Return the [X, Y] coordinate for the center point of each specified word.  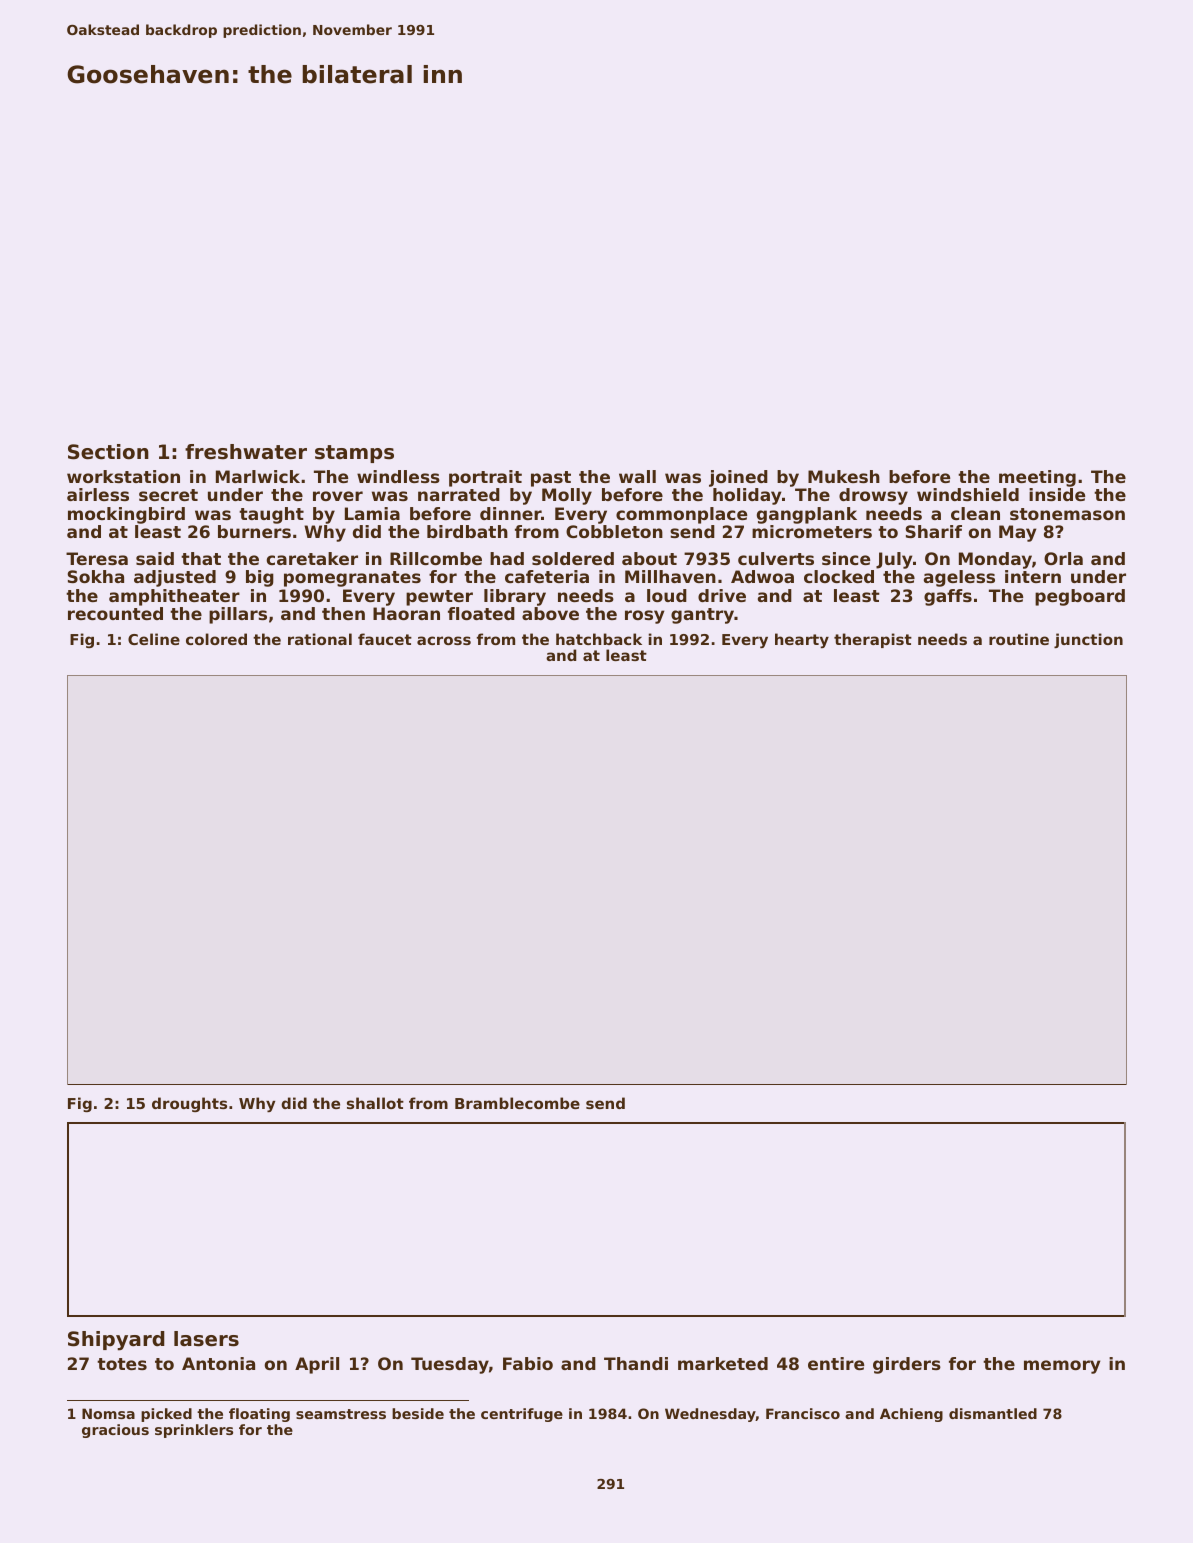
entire [836, 1363]
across [444, 640]
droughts [189, 1104]
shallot [375, 1103]
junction [1088, 640]
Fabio [528, 1363]
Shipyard [116, 1341]
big [260, 578]
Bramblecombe [517, 1103]
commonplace [681, 515]
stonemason [1067, 514]
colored [216, 639]
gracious [115, 1431]
